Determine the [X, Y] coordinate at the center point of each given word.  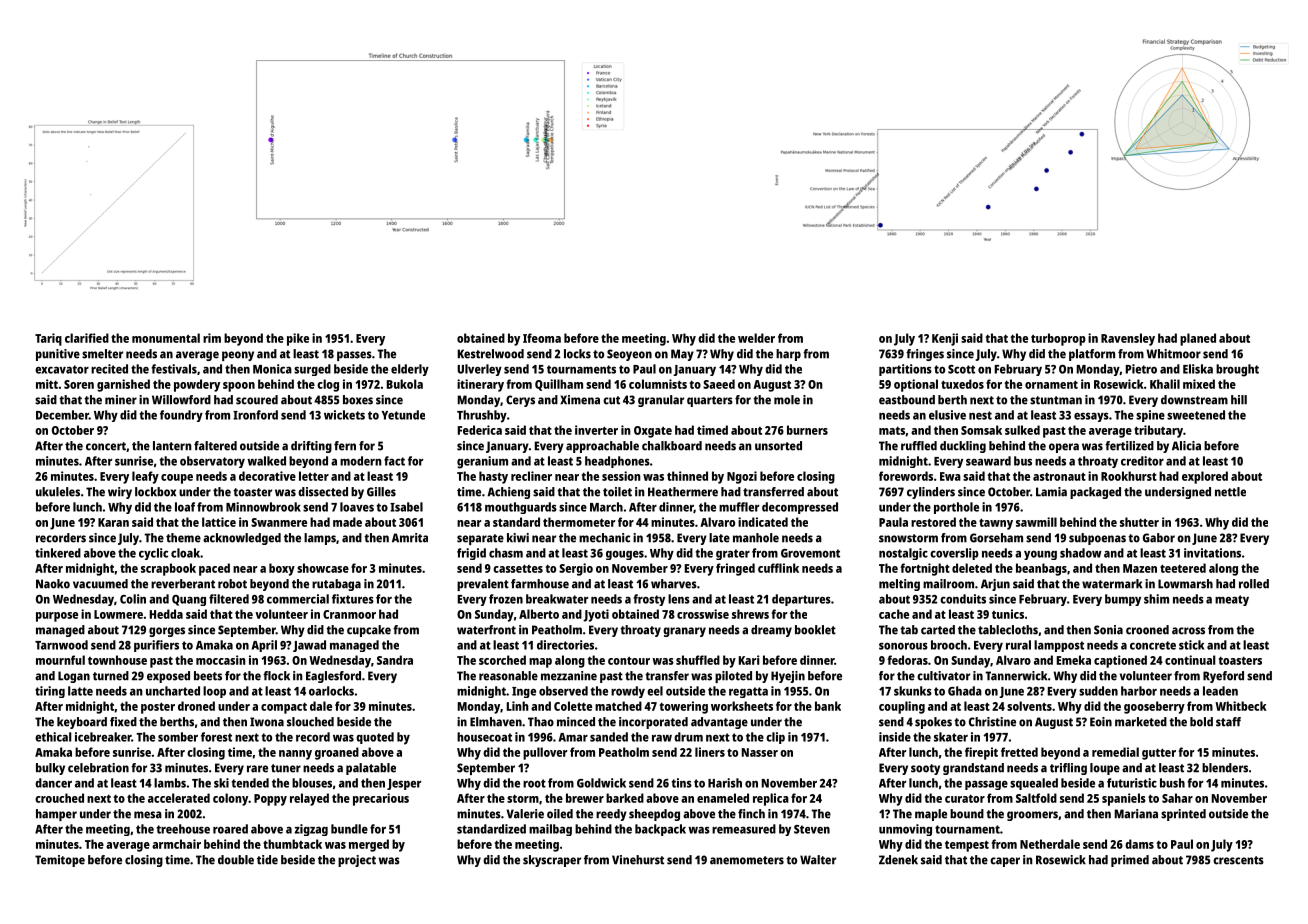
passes [354, 356]
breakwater [557, 599]
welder [756, 338]
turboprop [1058, 339]
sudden [1098, 691]
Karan [113, 522]
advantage [719, 723]
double [236, 860]
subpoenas [1097, 539]
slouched [310, 722]
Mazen [1140, 568]
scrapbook [168, 569]
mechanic [604, 538]
